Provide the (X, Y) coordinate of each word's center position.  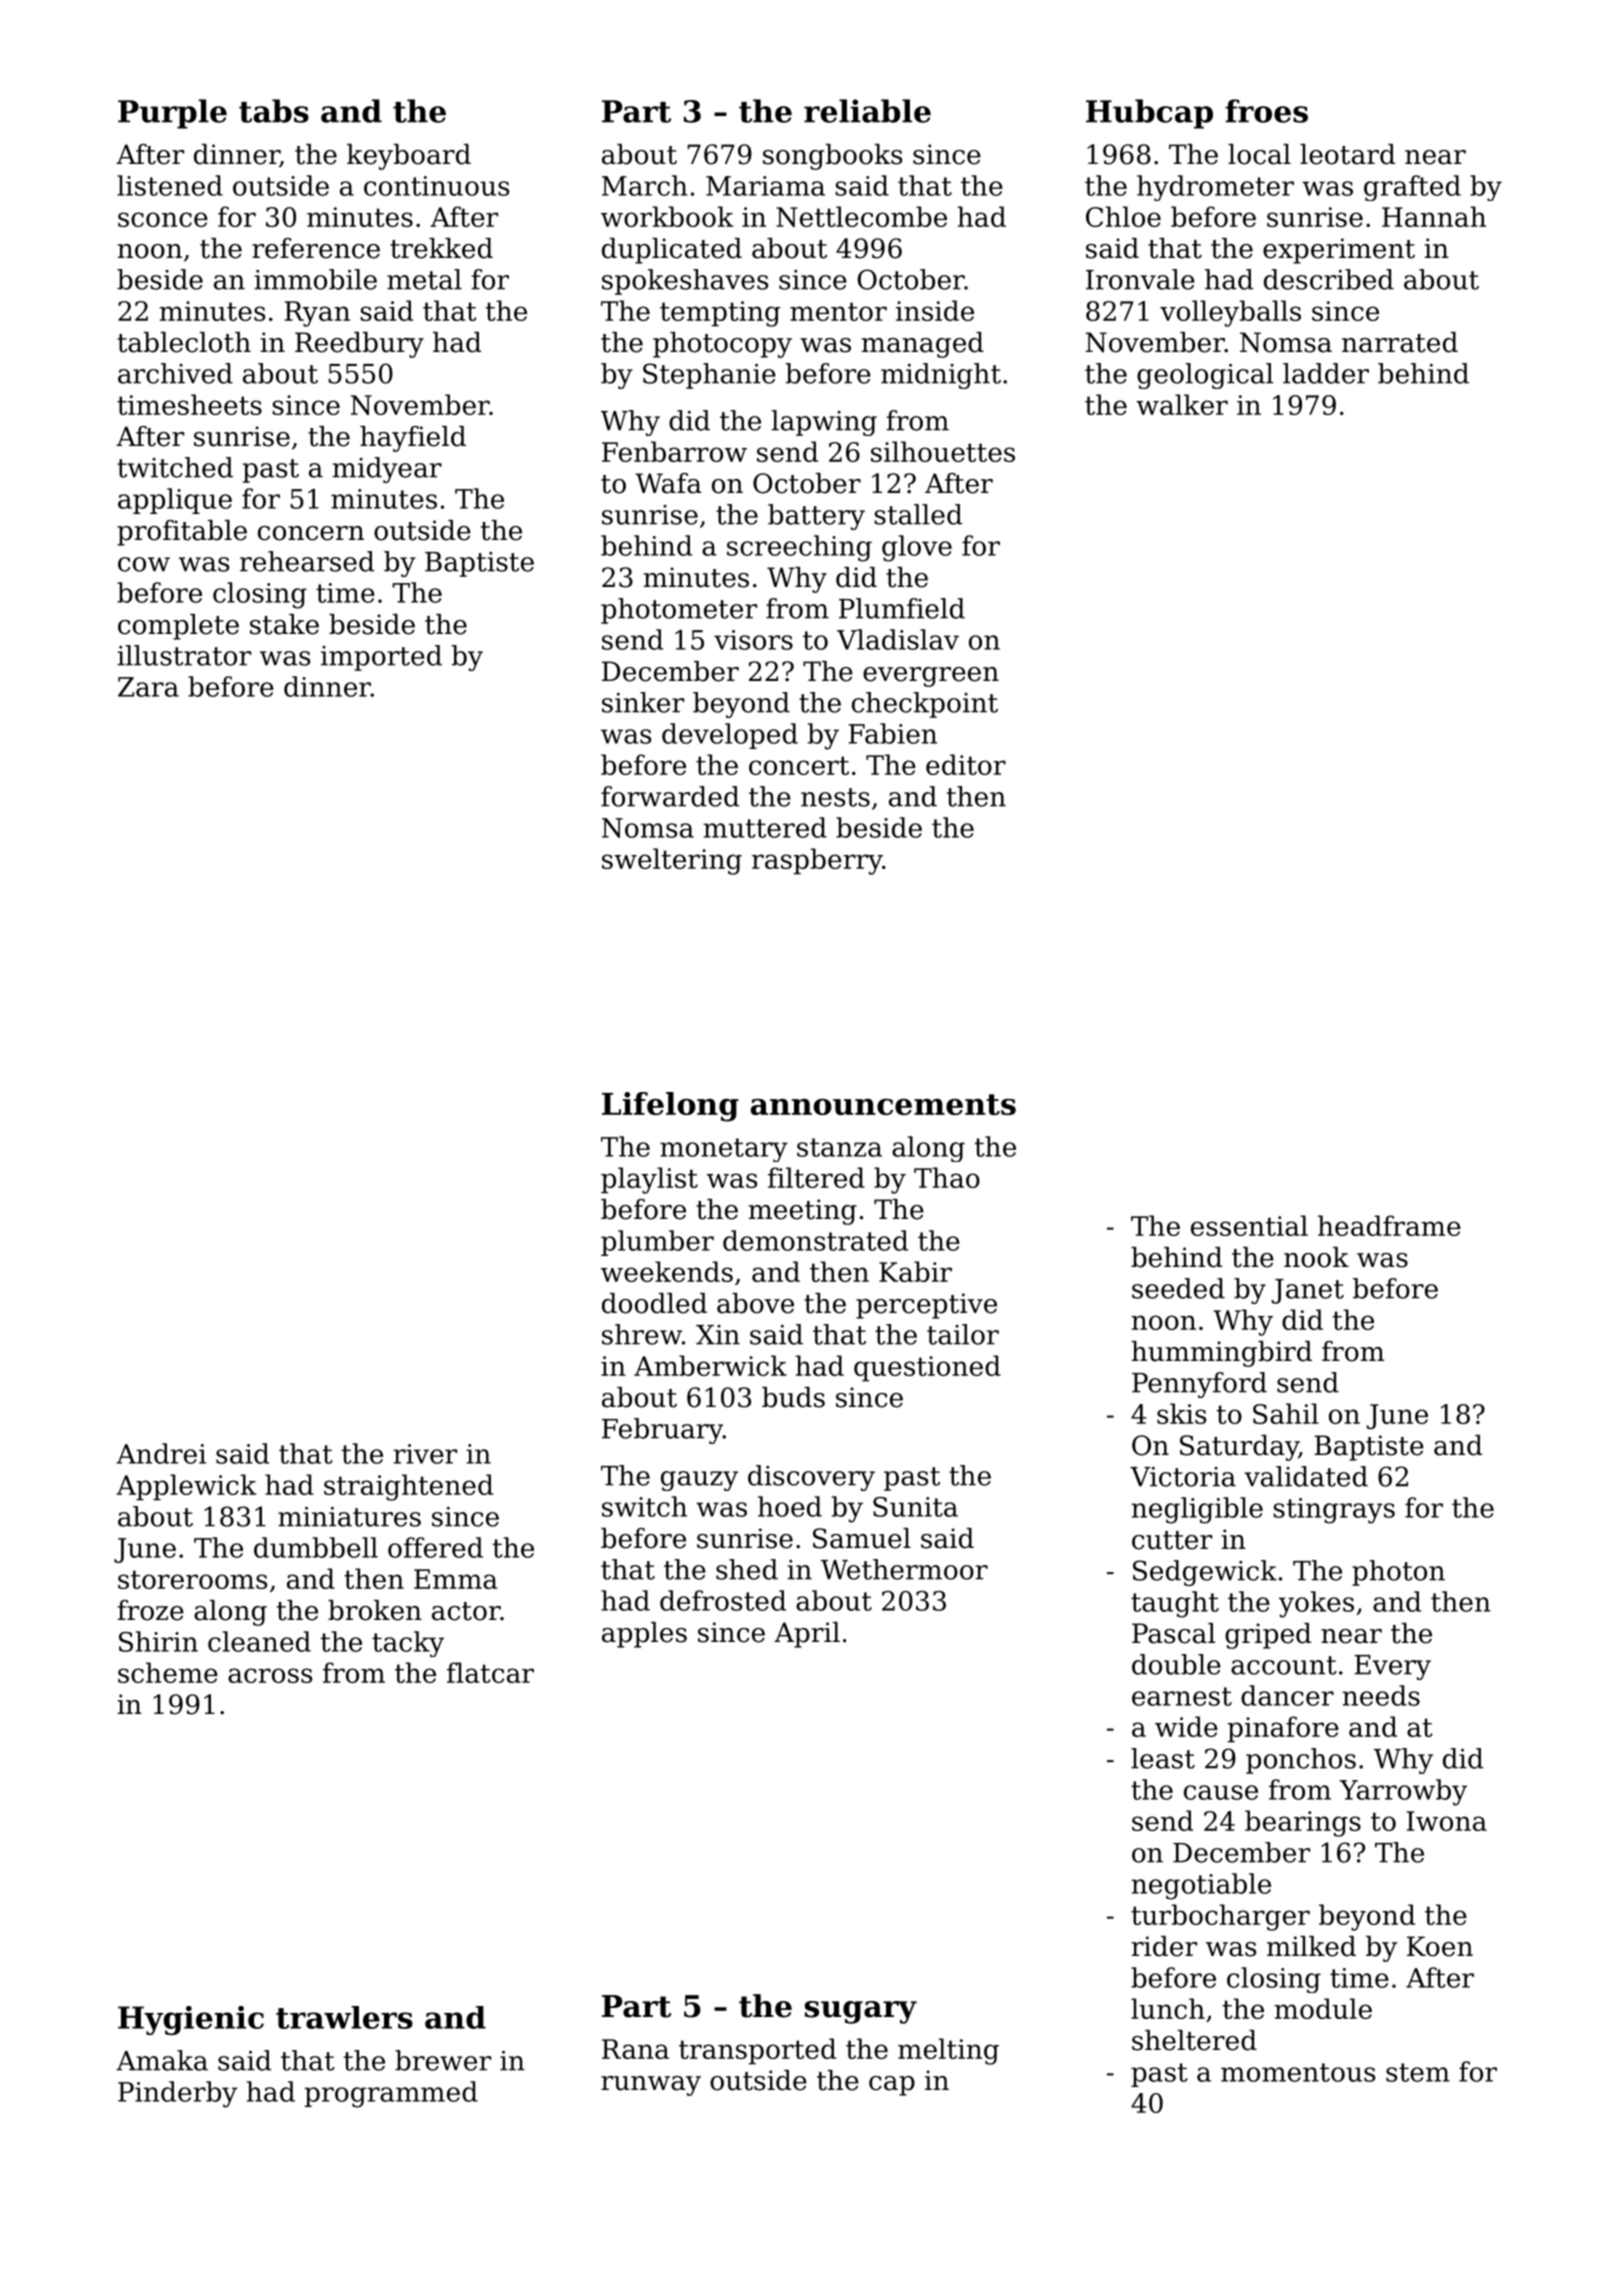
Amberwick (710, 1365)
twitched (175, 467)
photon (1398, 1573)
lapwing (824, 423)
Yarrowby (1403, 1792)
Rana (635, 2049)
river (425, 1454)
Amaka (162, 2060)
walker (1182, 404)
